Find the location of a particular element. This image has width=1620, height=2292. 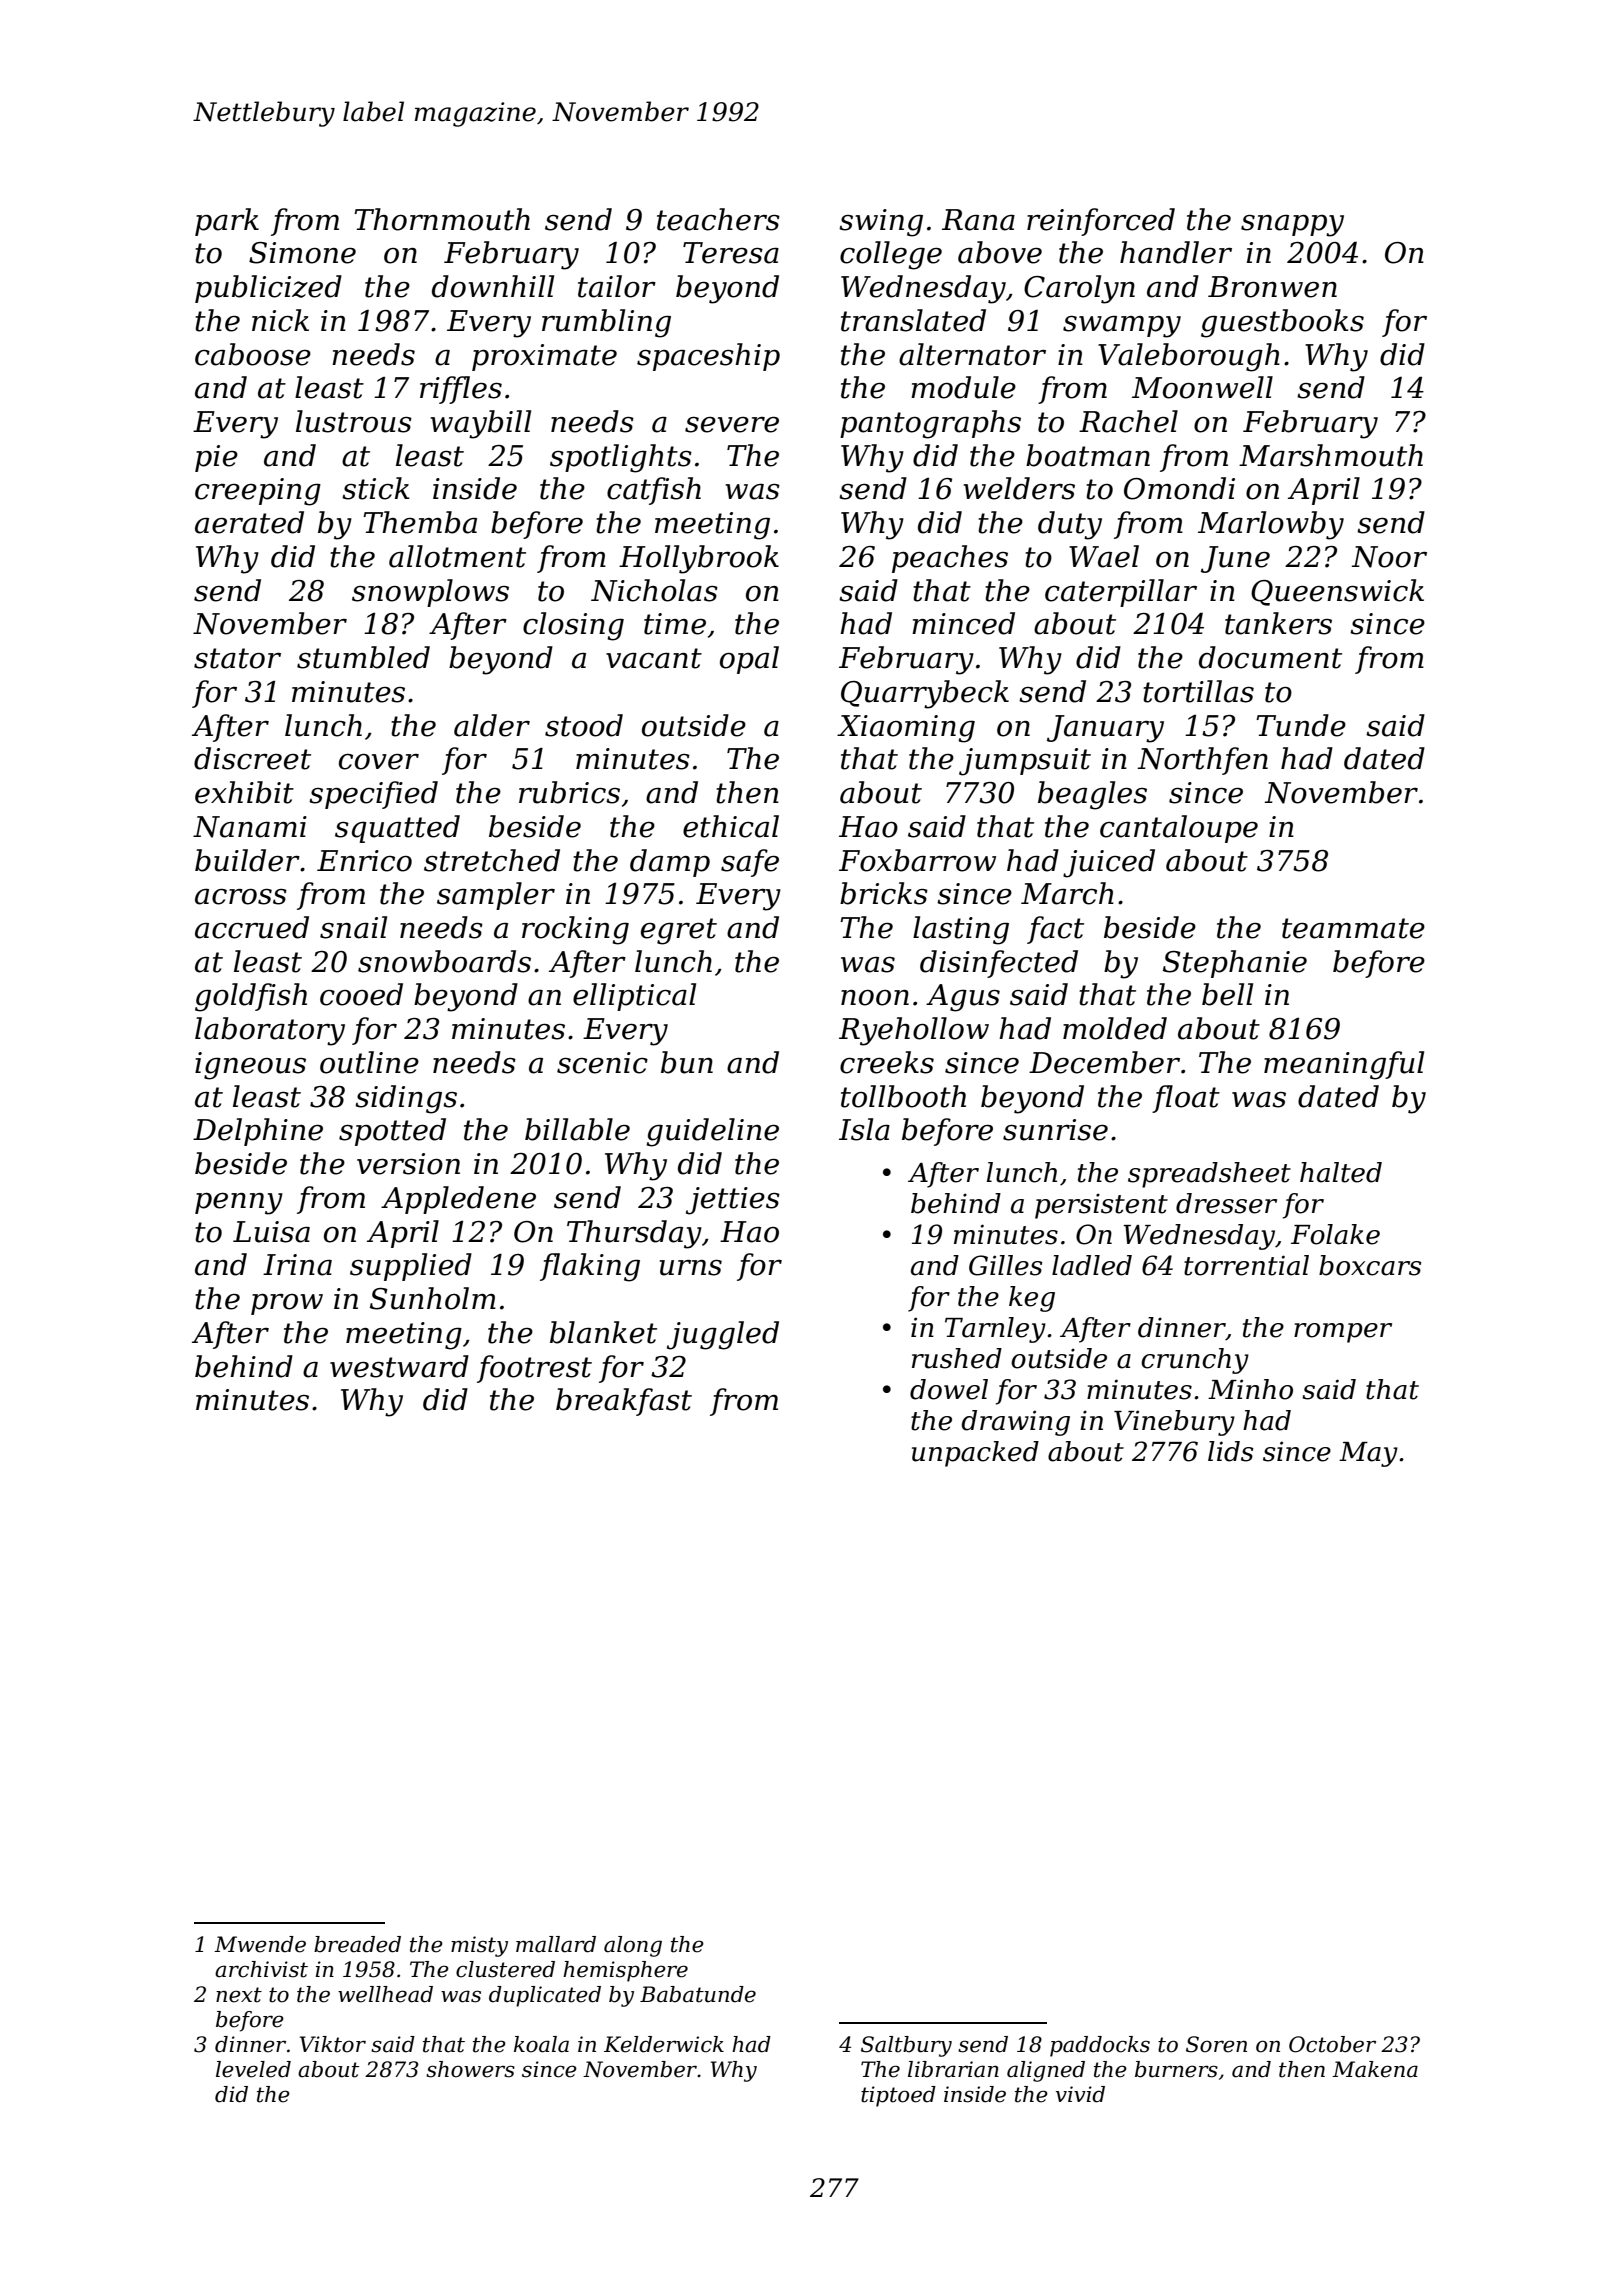

drawing is located at coordinates (1016, 1423).
